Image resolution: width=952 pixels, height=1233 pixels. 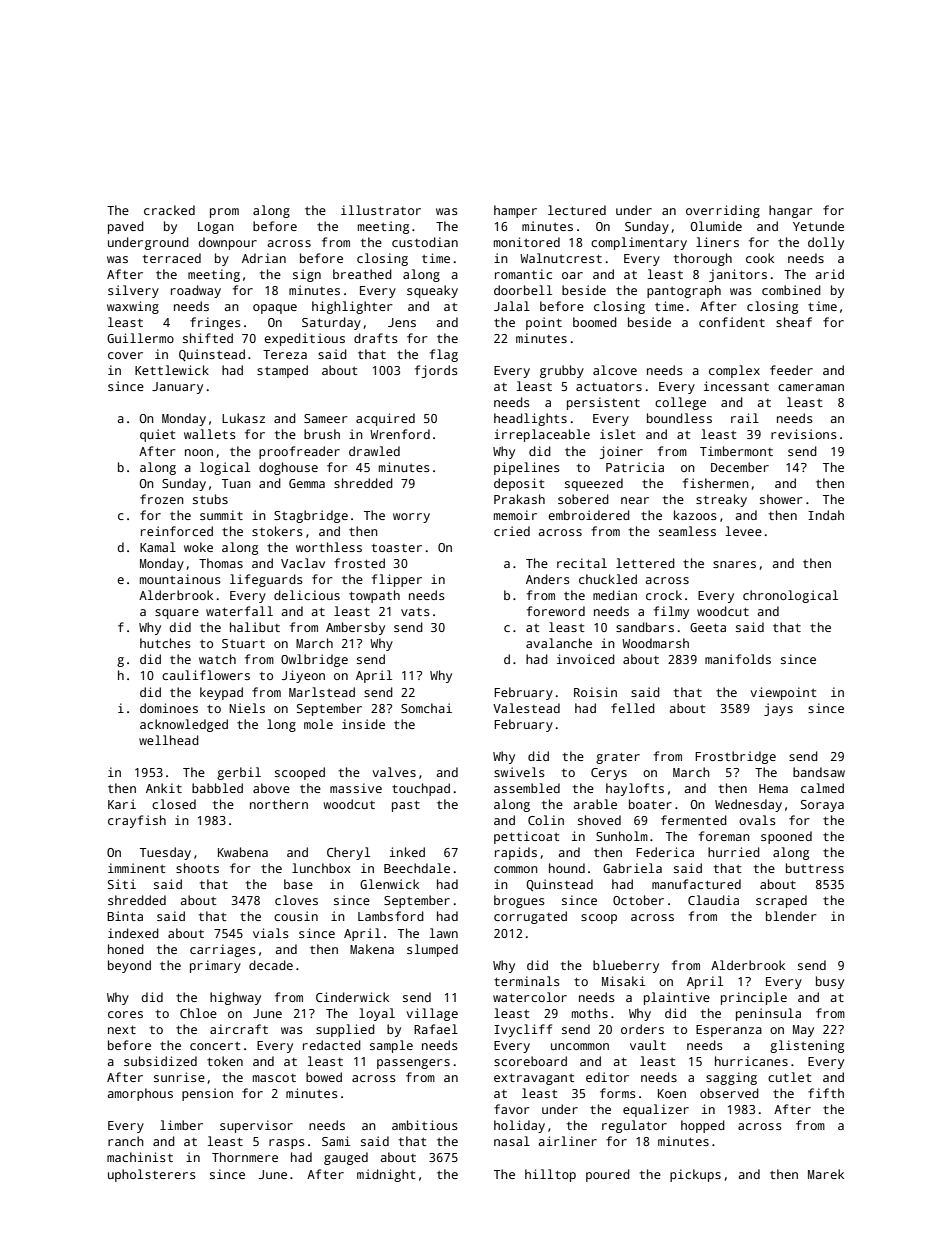 I want to click on monitored, so click(x=527, y=242).
